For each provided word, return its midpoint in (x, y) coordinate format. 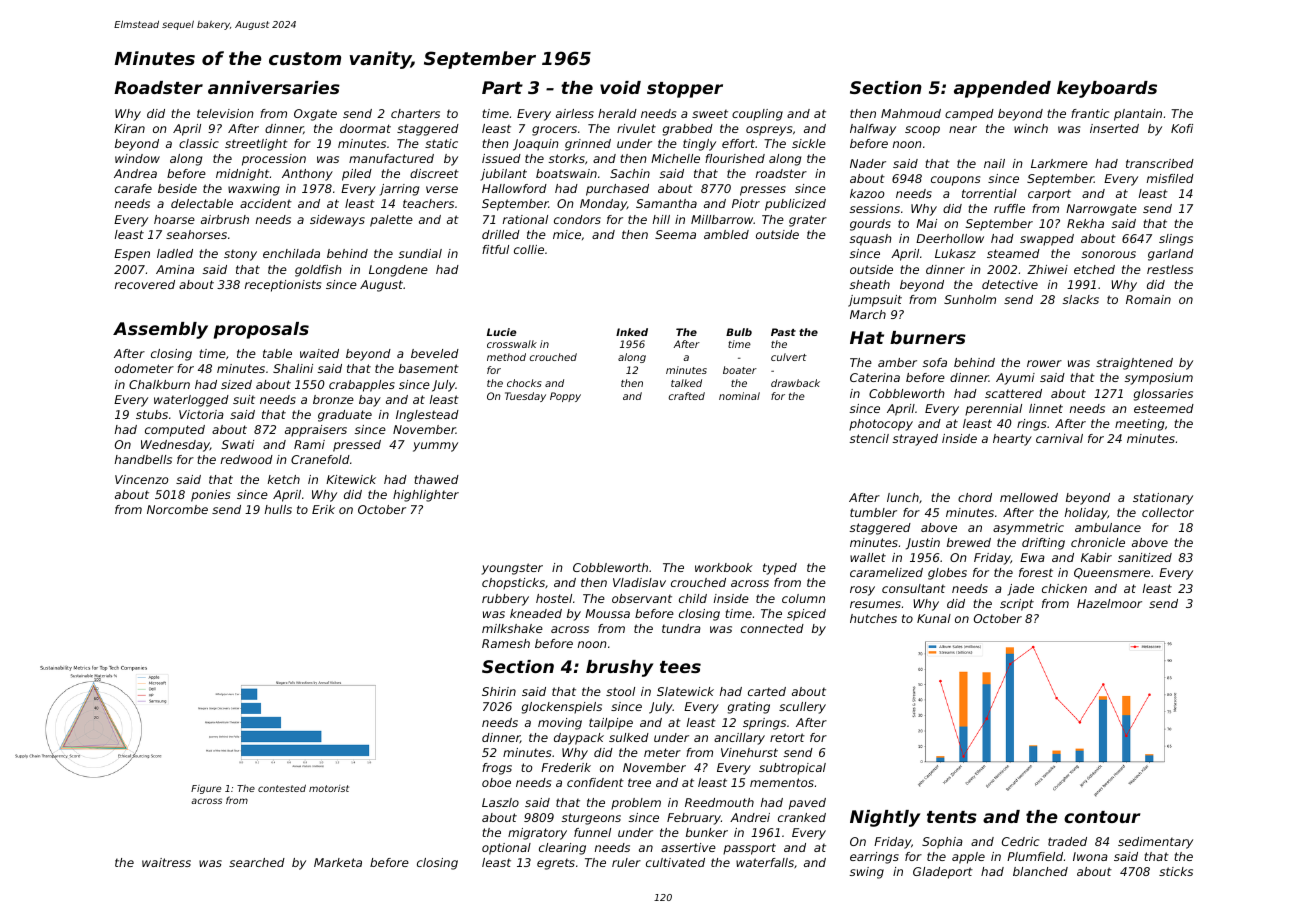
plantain (1138, 115)
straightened (1134, 364)
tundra (681, 628)
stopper (685, 90)
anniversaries (274, 87)
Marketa (338, 862)
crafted (687, 396)
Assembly (160, 330)
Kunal (934, 618)
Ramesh (506, 643)
